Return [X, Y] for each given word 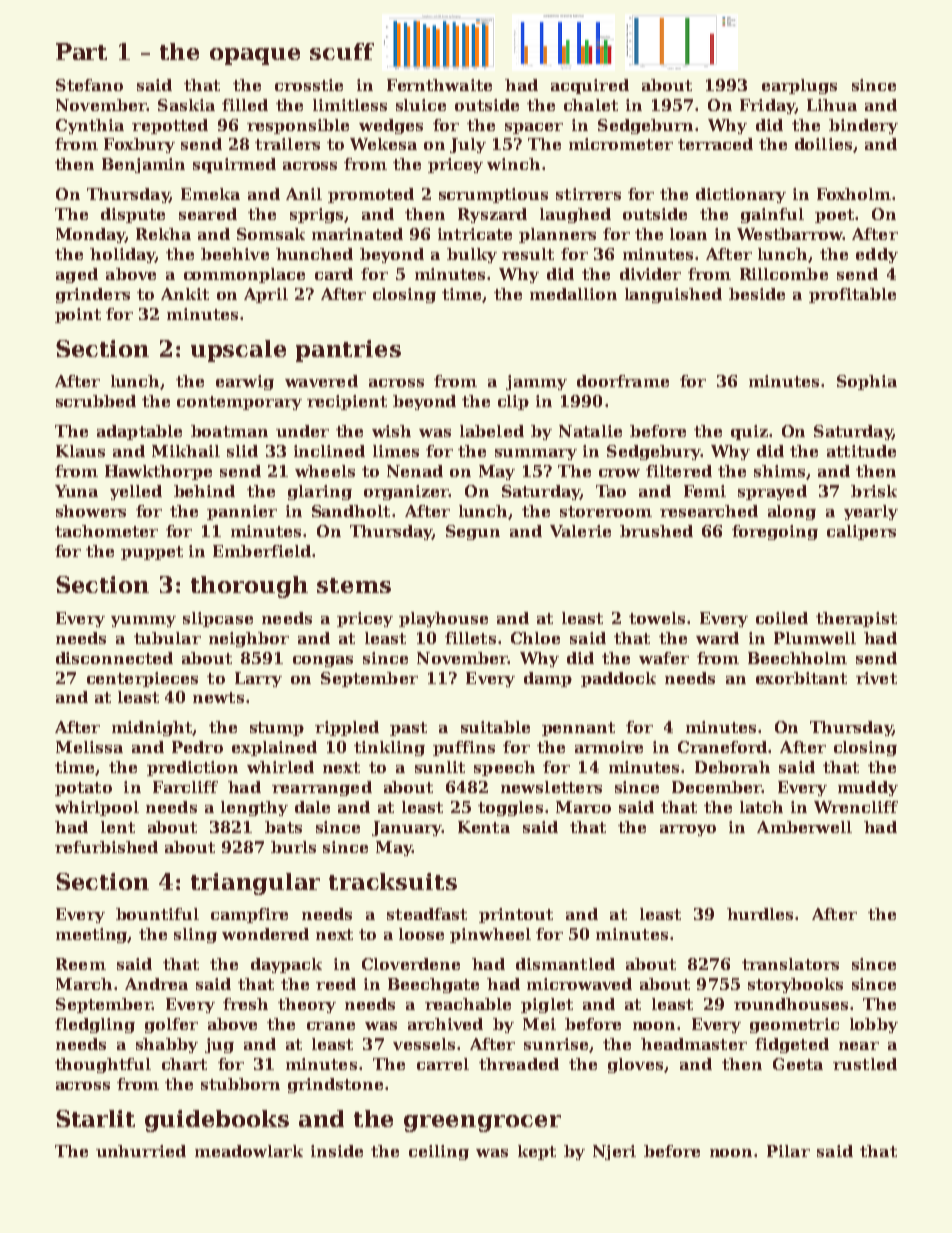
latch [761, 807]
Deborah [732, 767]
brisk [874, 491]
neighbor [249, 639]
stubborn [240, 1084]
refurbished [106, 847]
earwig [245, 382]
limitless [350, 105]
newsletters [551, 787]
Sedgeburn [645, 126]
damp [548, 679]
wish [391, 431]
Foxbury [139, 145]
